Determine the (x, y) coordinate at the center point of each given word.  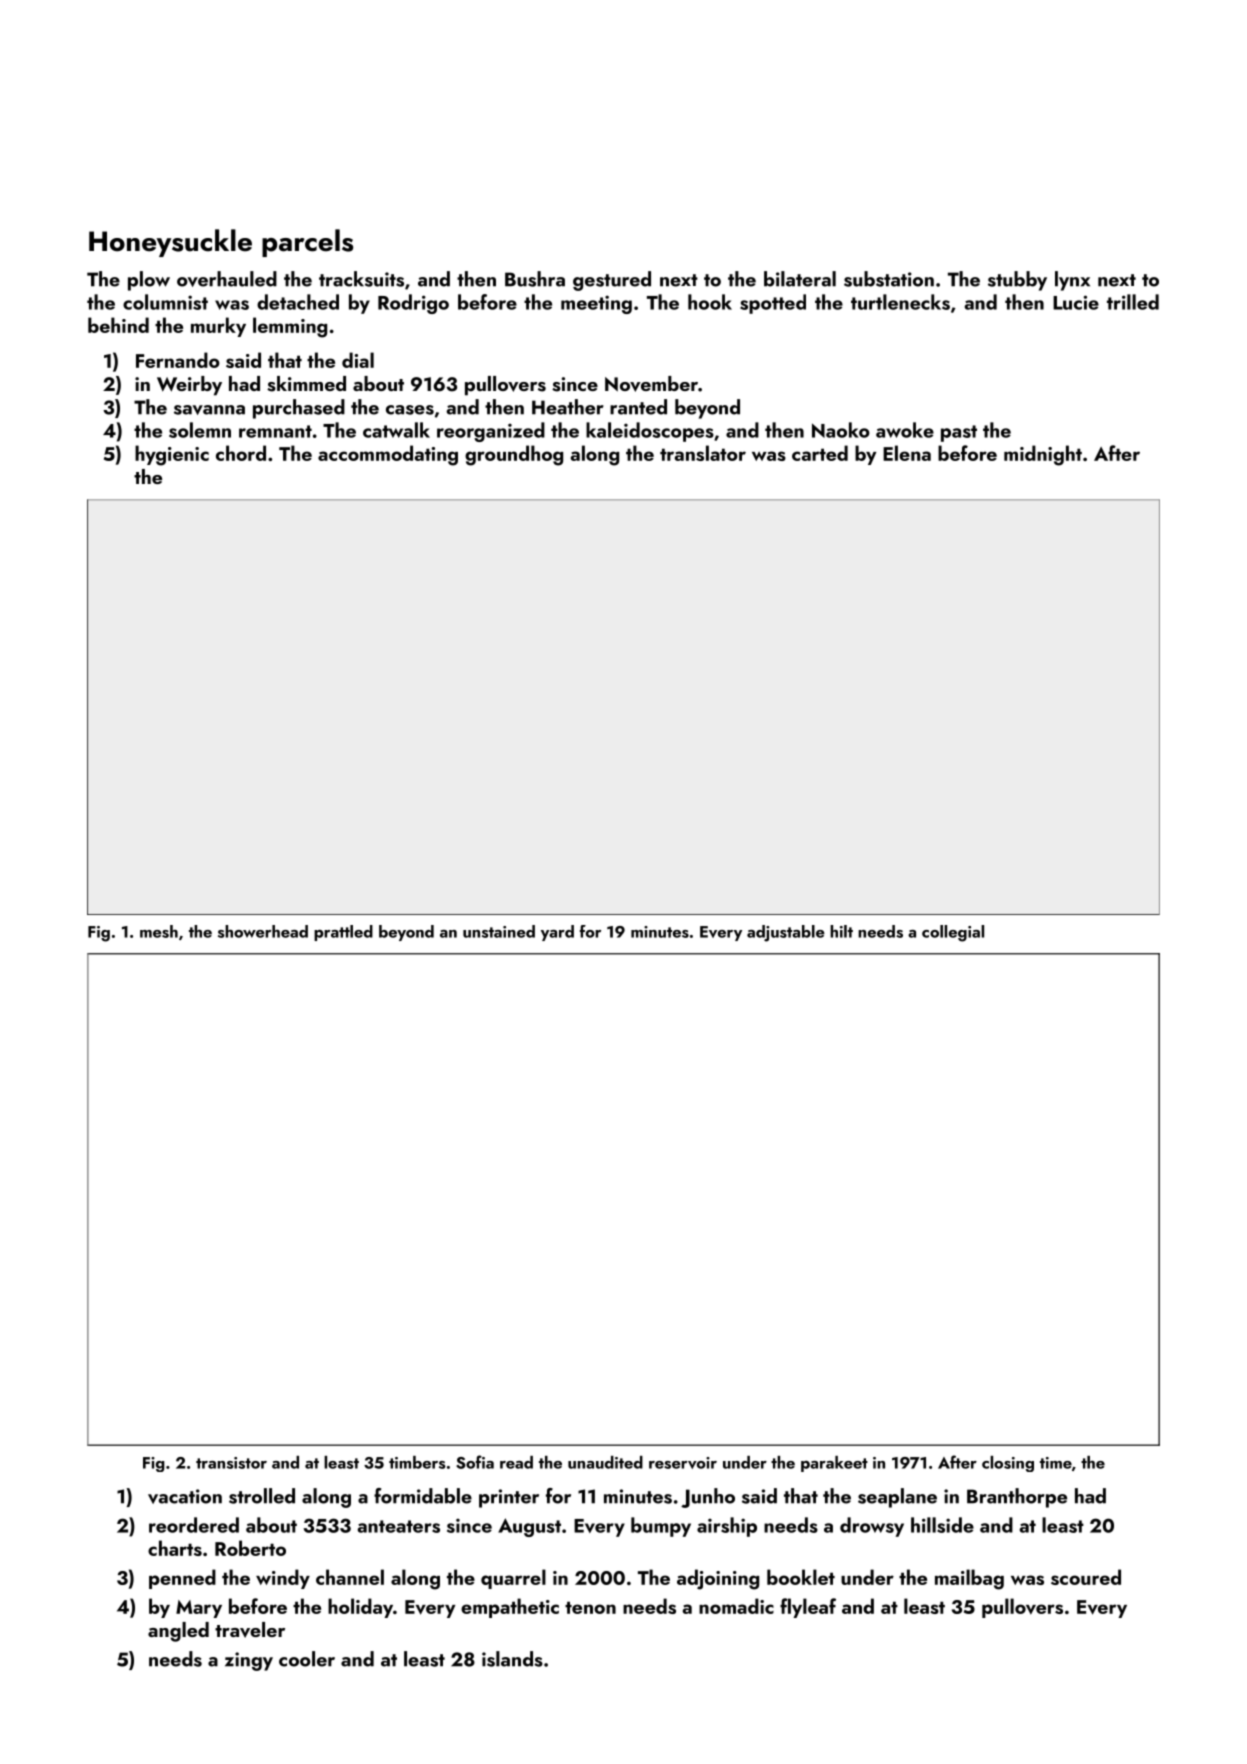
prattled (343, 933)
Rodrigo (413, 304)
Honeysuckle (170, 243)
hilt (841, 931)
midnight (1043, 455)
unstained (499, 931)
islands (512, 1659)
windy (283, 1579)
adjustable (786, 933)
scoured (1086, 1577)
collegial (953, 933)
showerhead (263, 931)
